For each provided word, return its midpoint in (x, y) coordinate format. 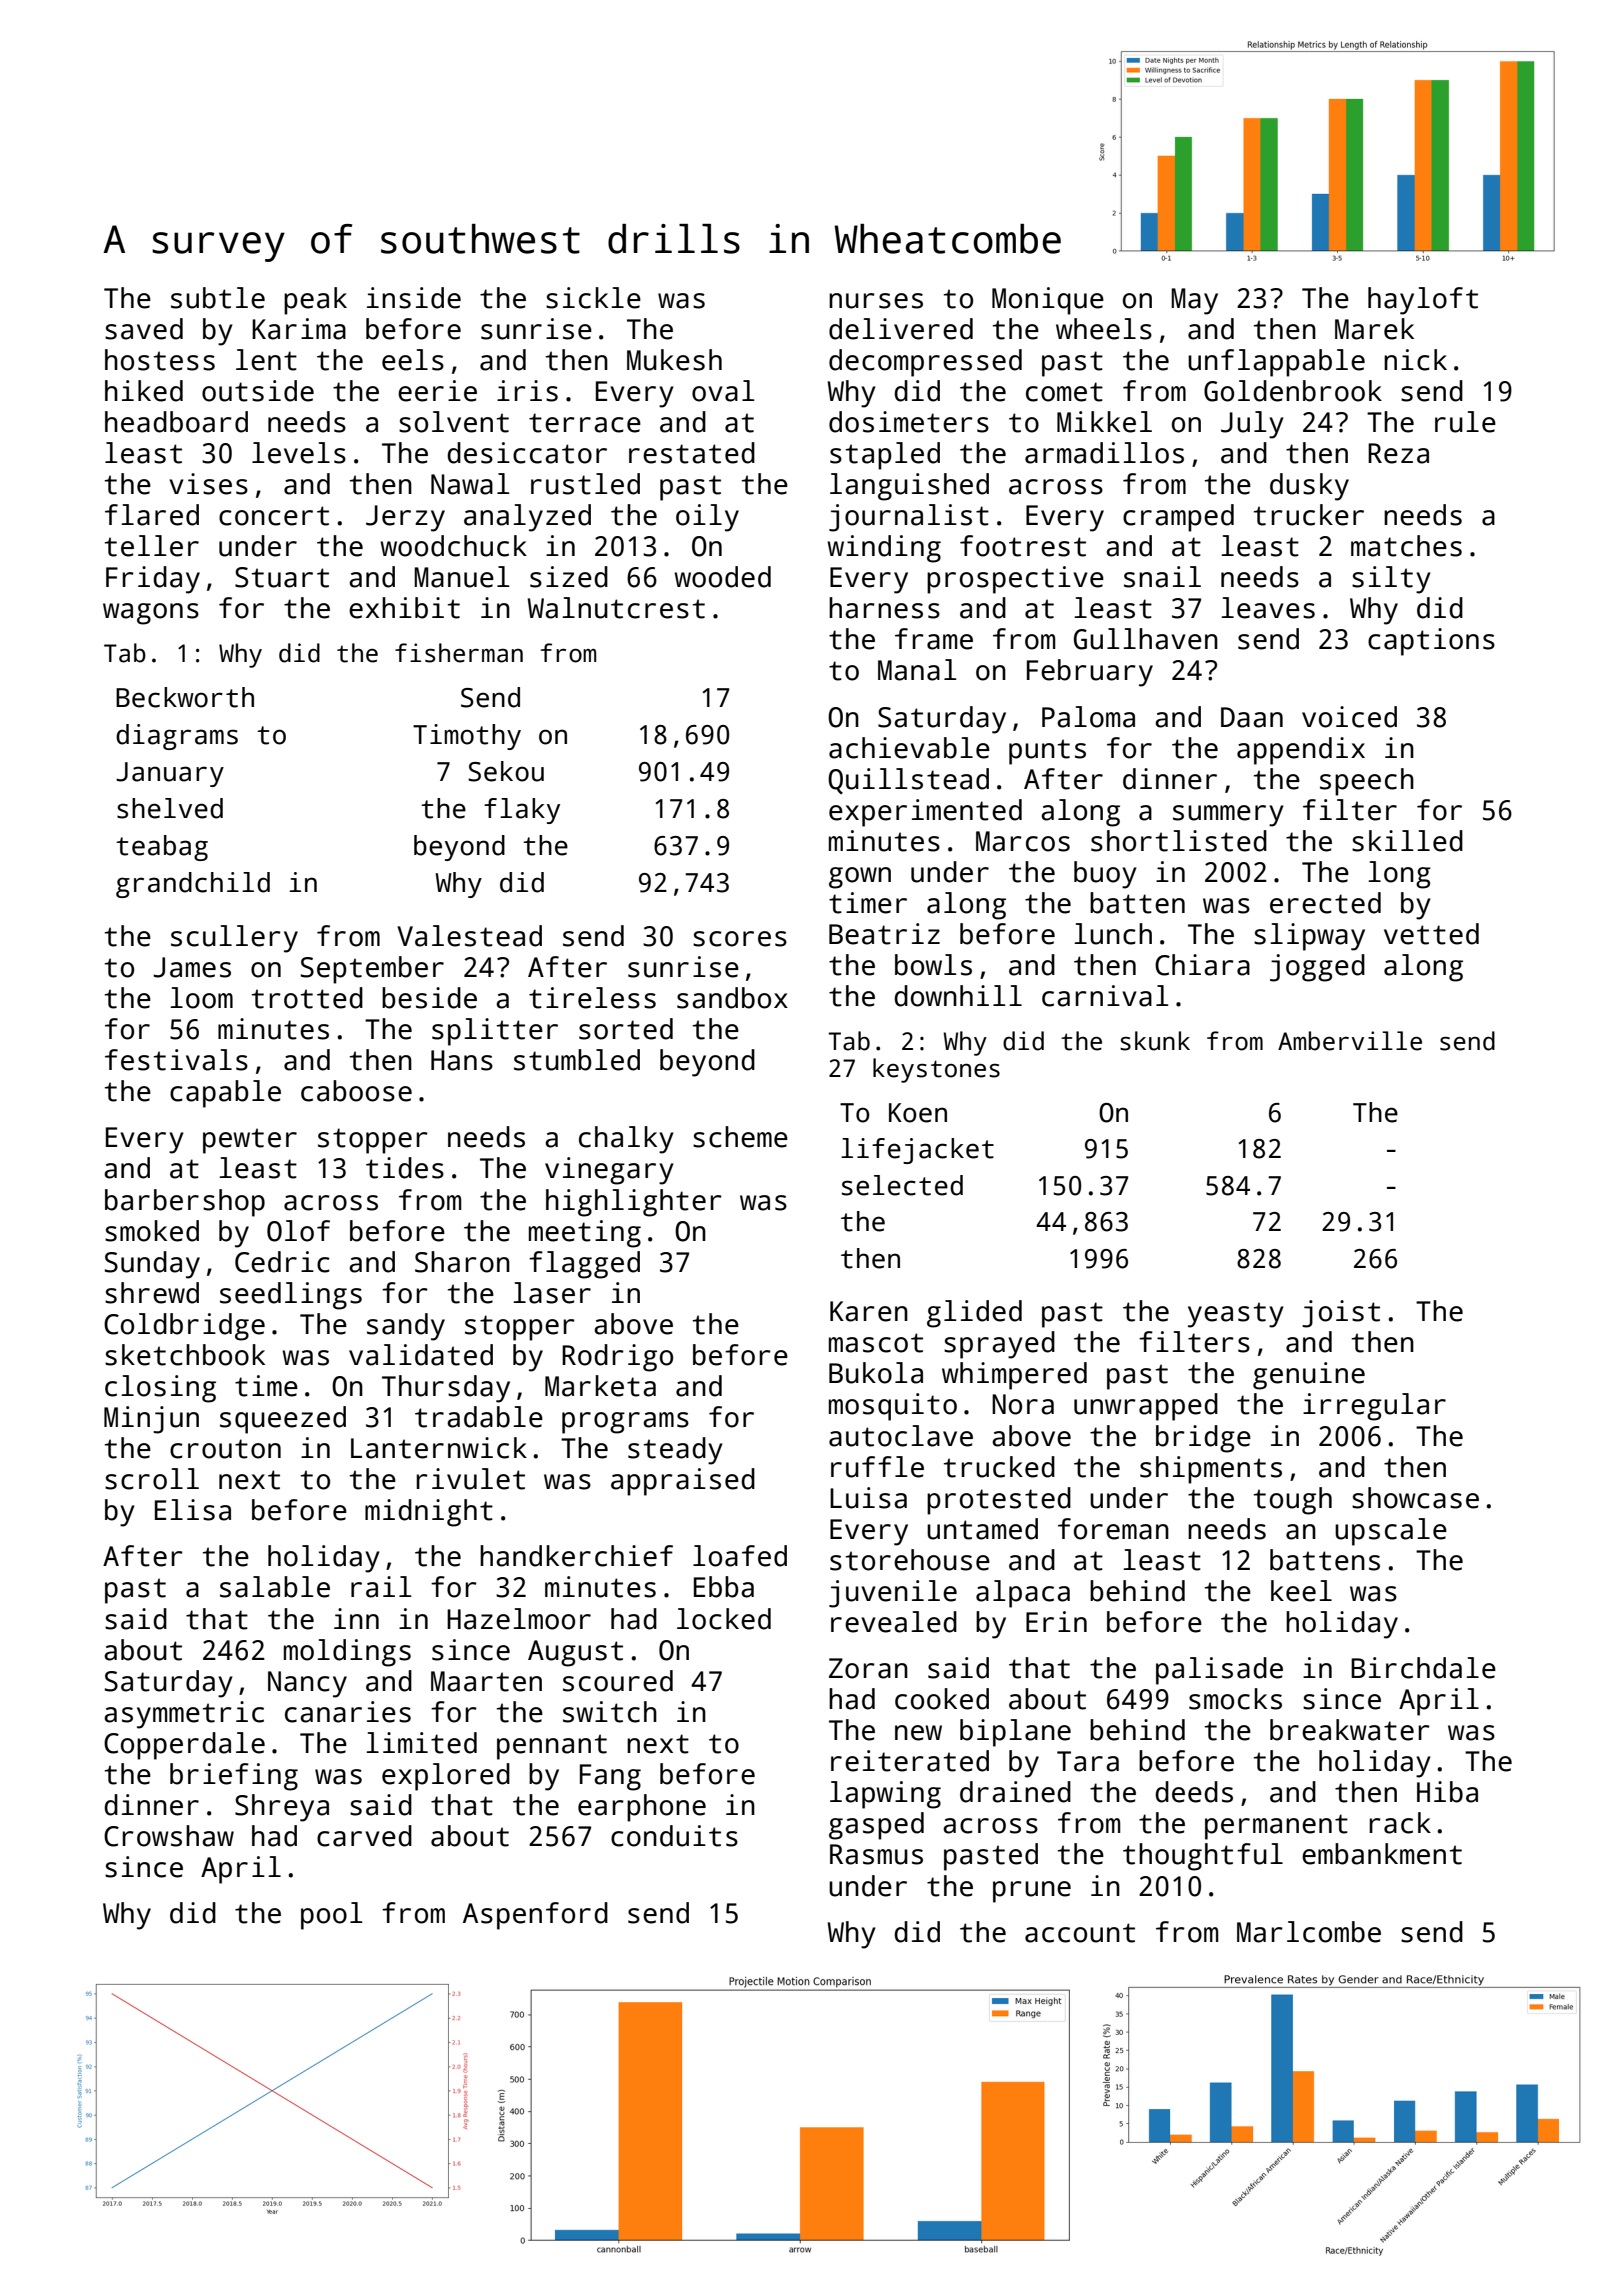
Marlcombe (1309, 1932)
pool (332, 1916)
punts (1047, 752)
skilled (1407, 841)
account (1080, 1933)
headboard (176, 422)
